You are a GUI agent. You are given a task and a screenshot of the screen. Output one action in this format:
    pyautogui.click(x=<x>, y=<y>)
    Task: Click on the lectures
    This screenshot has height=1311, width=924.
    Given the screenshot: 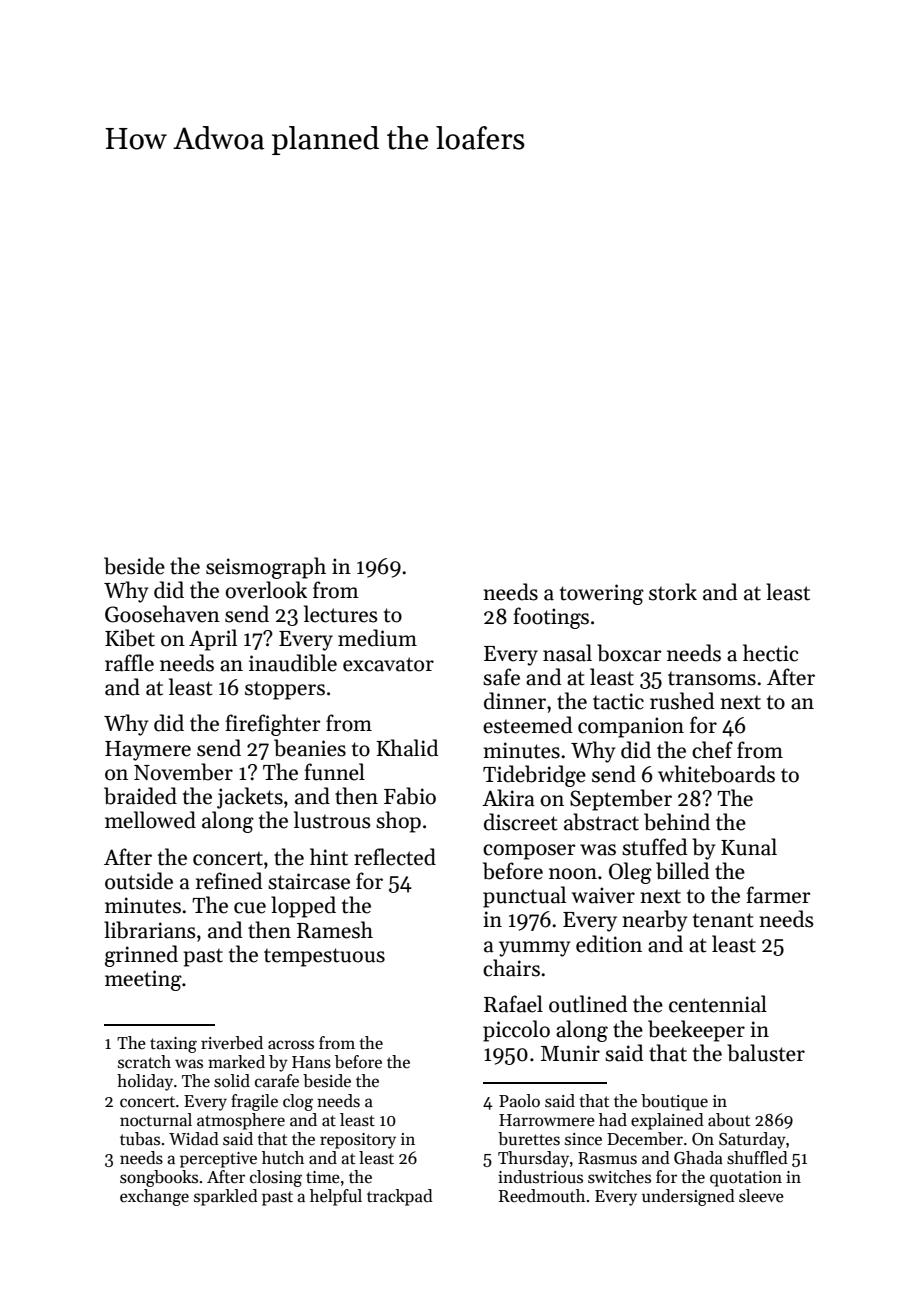 What is the action you would take?
    pyautogui.click(x=341, y=614)
